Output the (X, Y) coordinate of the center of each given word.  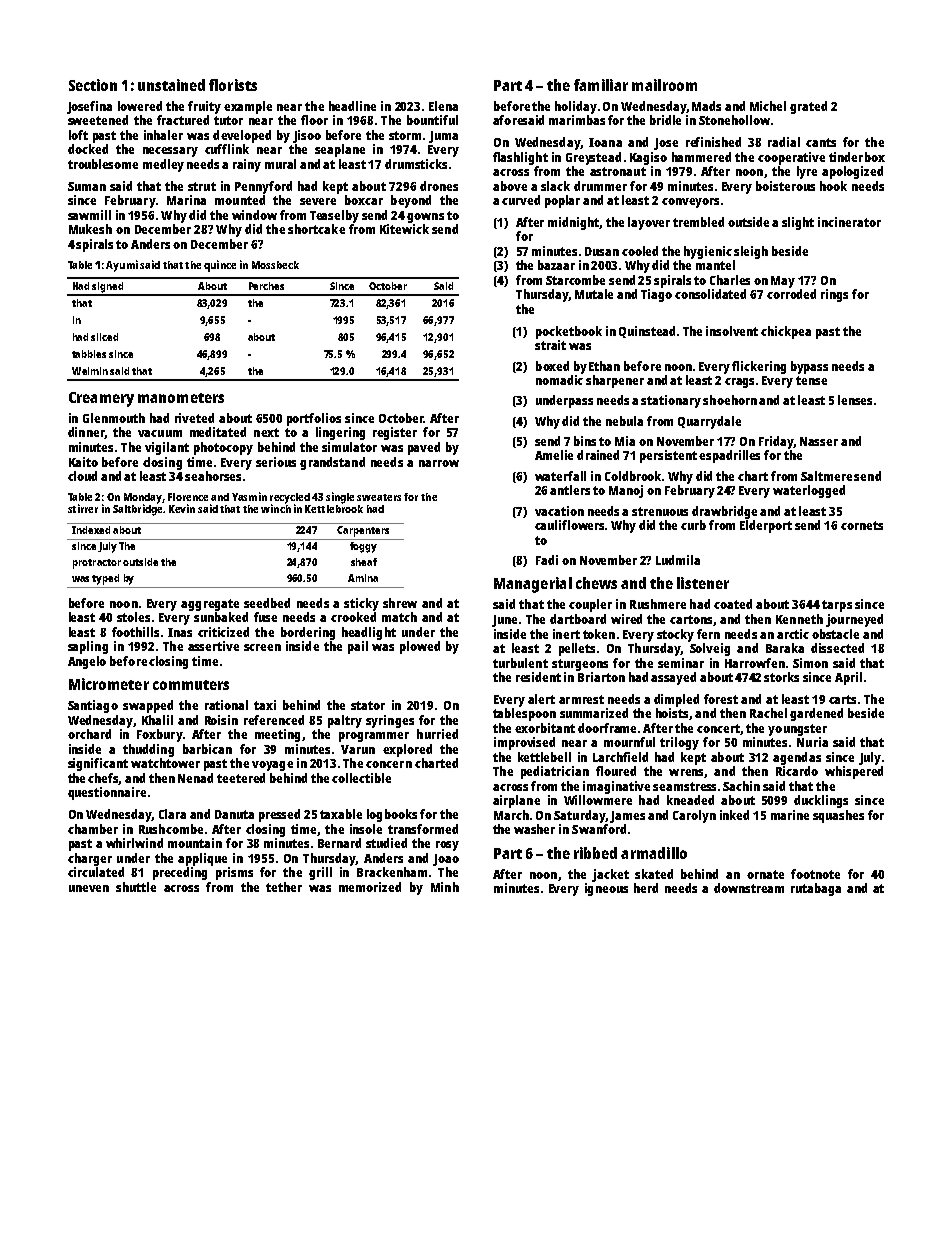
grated (808, 107)
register (395, 433)
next (266, 432)
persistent (668, 456)
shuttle (136, 887)
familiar (601, 85)
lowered (140, 106)
